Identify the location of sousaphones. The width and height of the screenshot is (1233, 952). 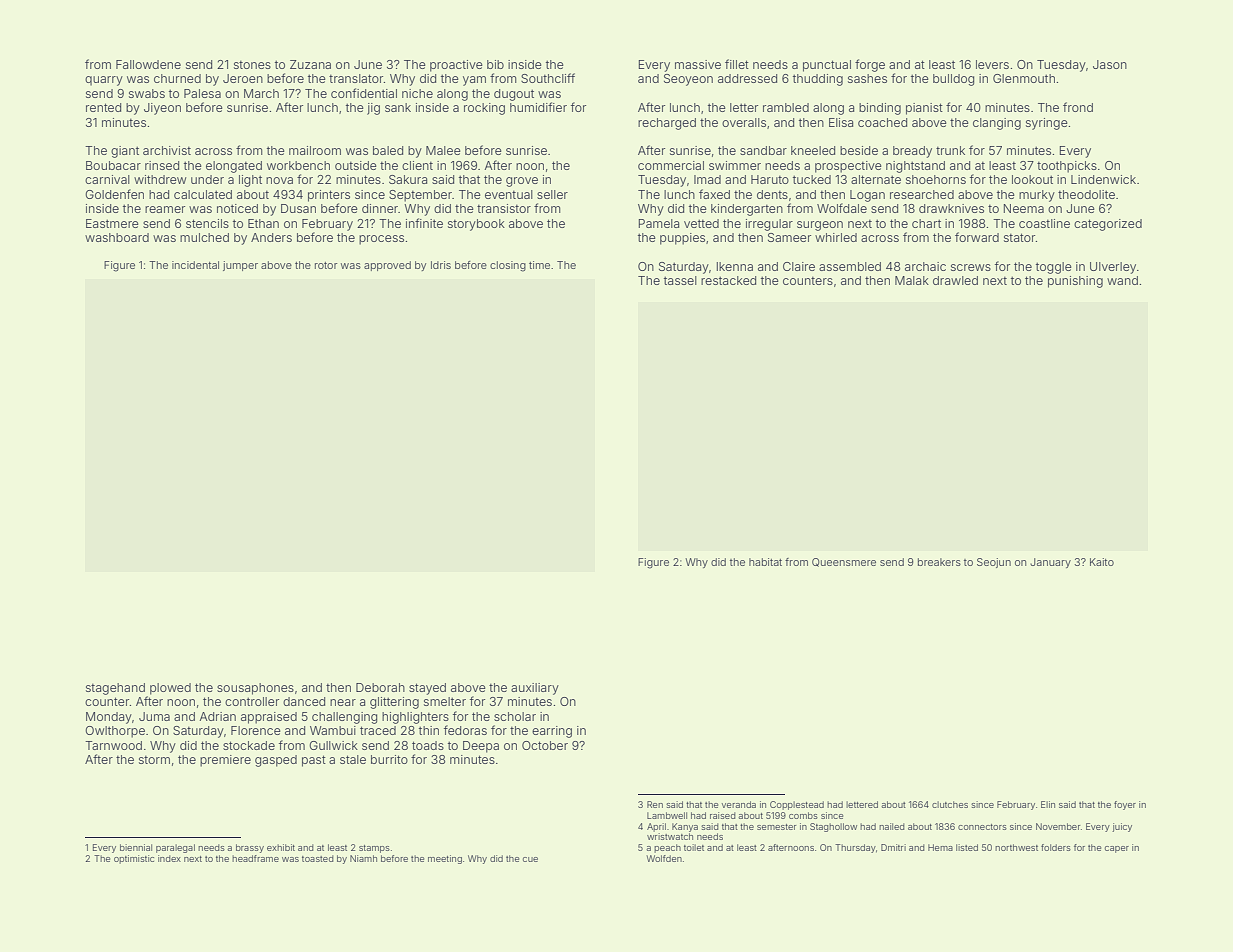
(255, 689).
